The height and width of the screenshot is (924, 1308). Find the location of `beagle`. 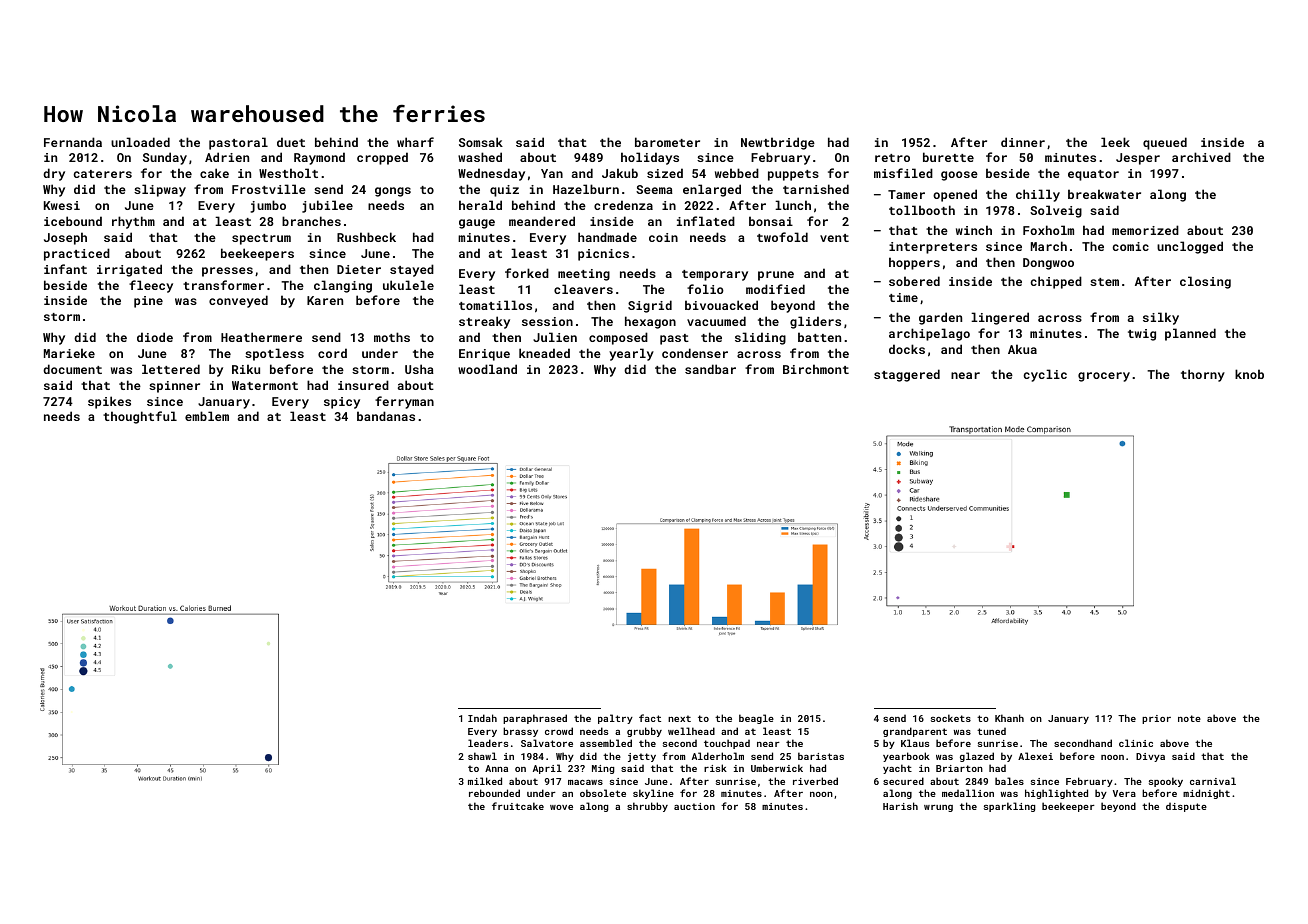

beagle is located at coordinates (756, 719).
